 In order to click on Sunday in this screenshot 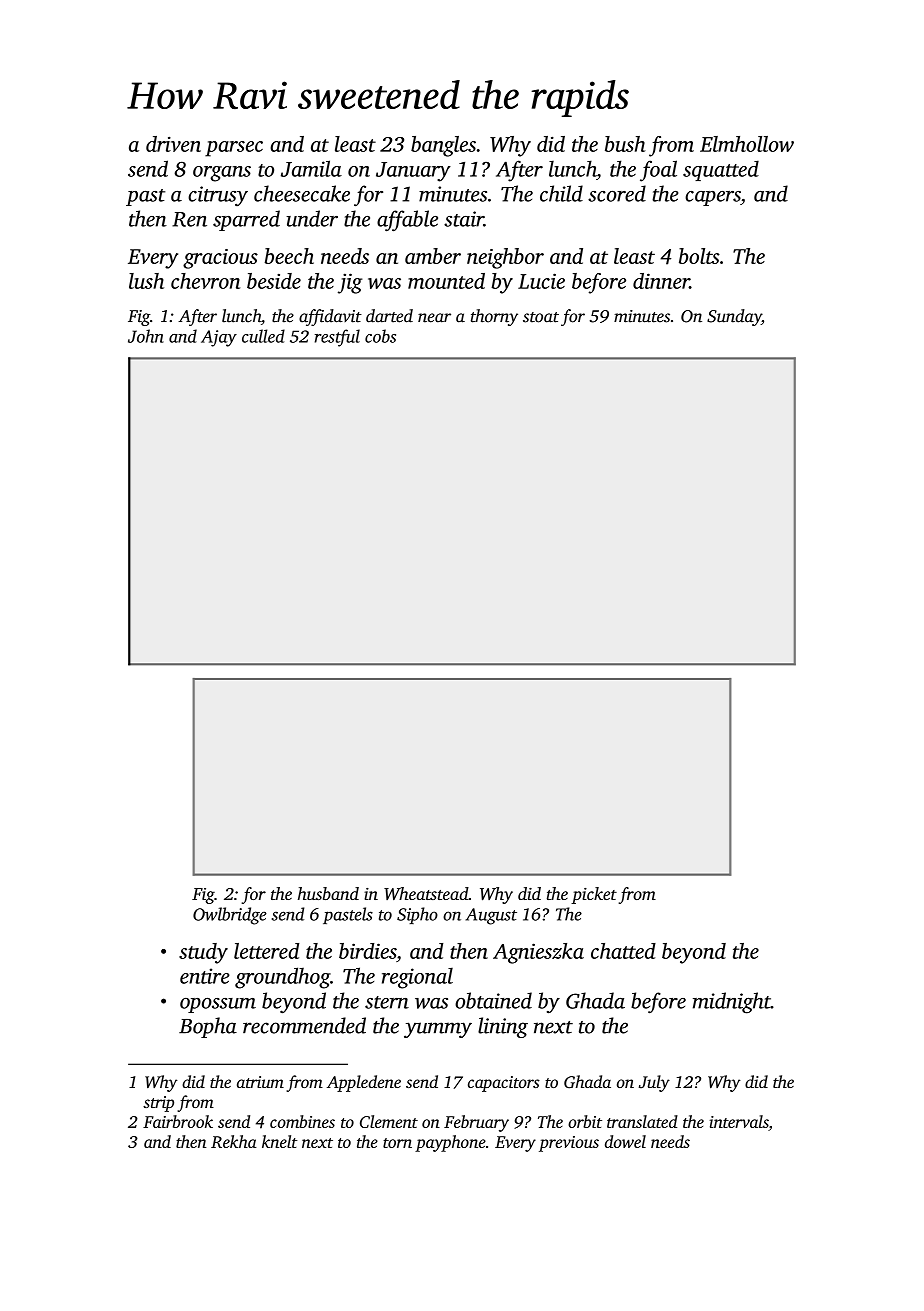, I will do `click(734, 317)`.
